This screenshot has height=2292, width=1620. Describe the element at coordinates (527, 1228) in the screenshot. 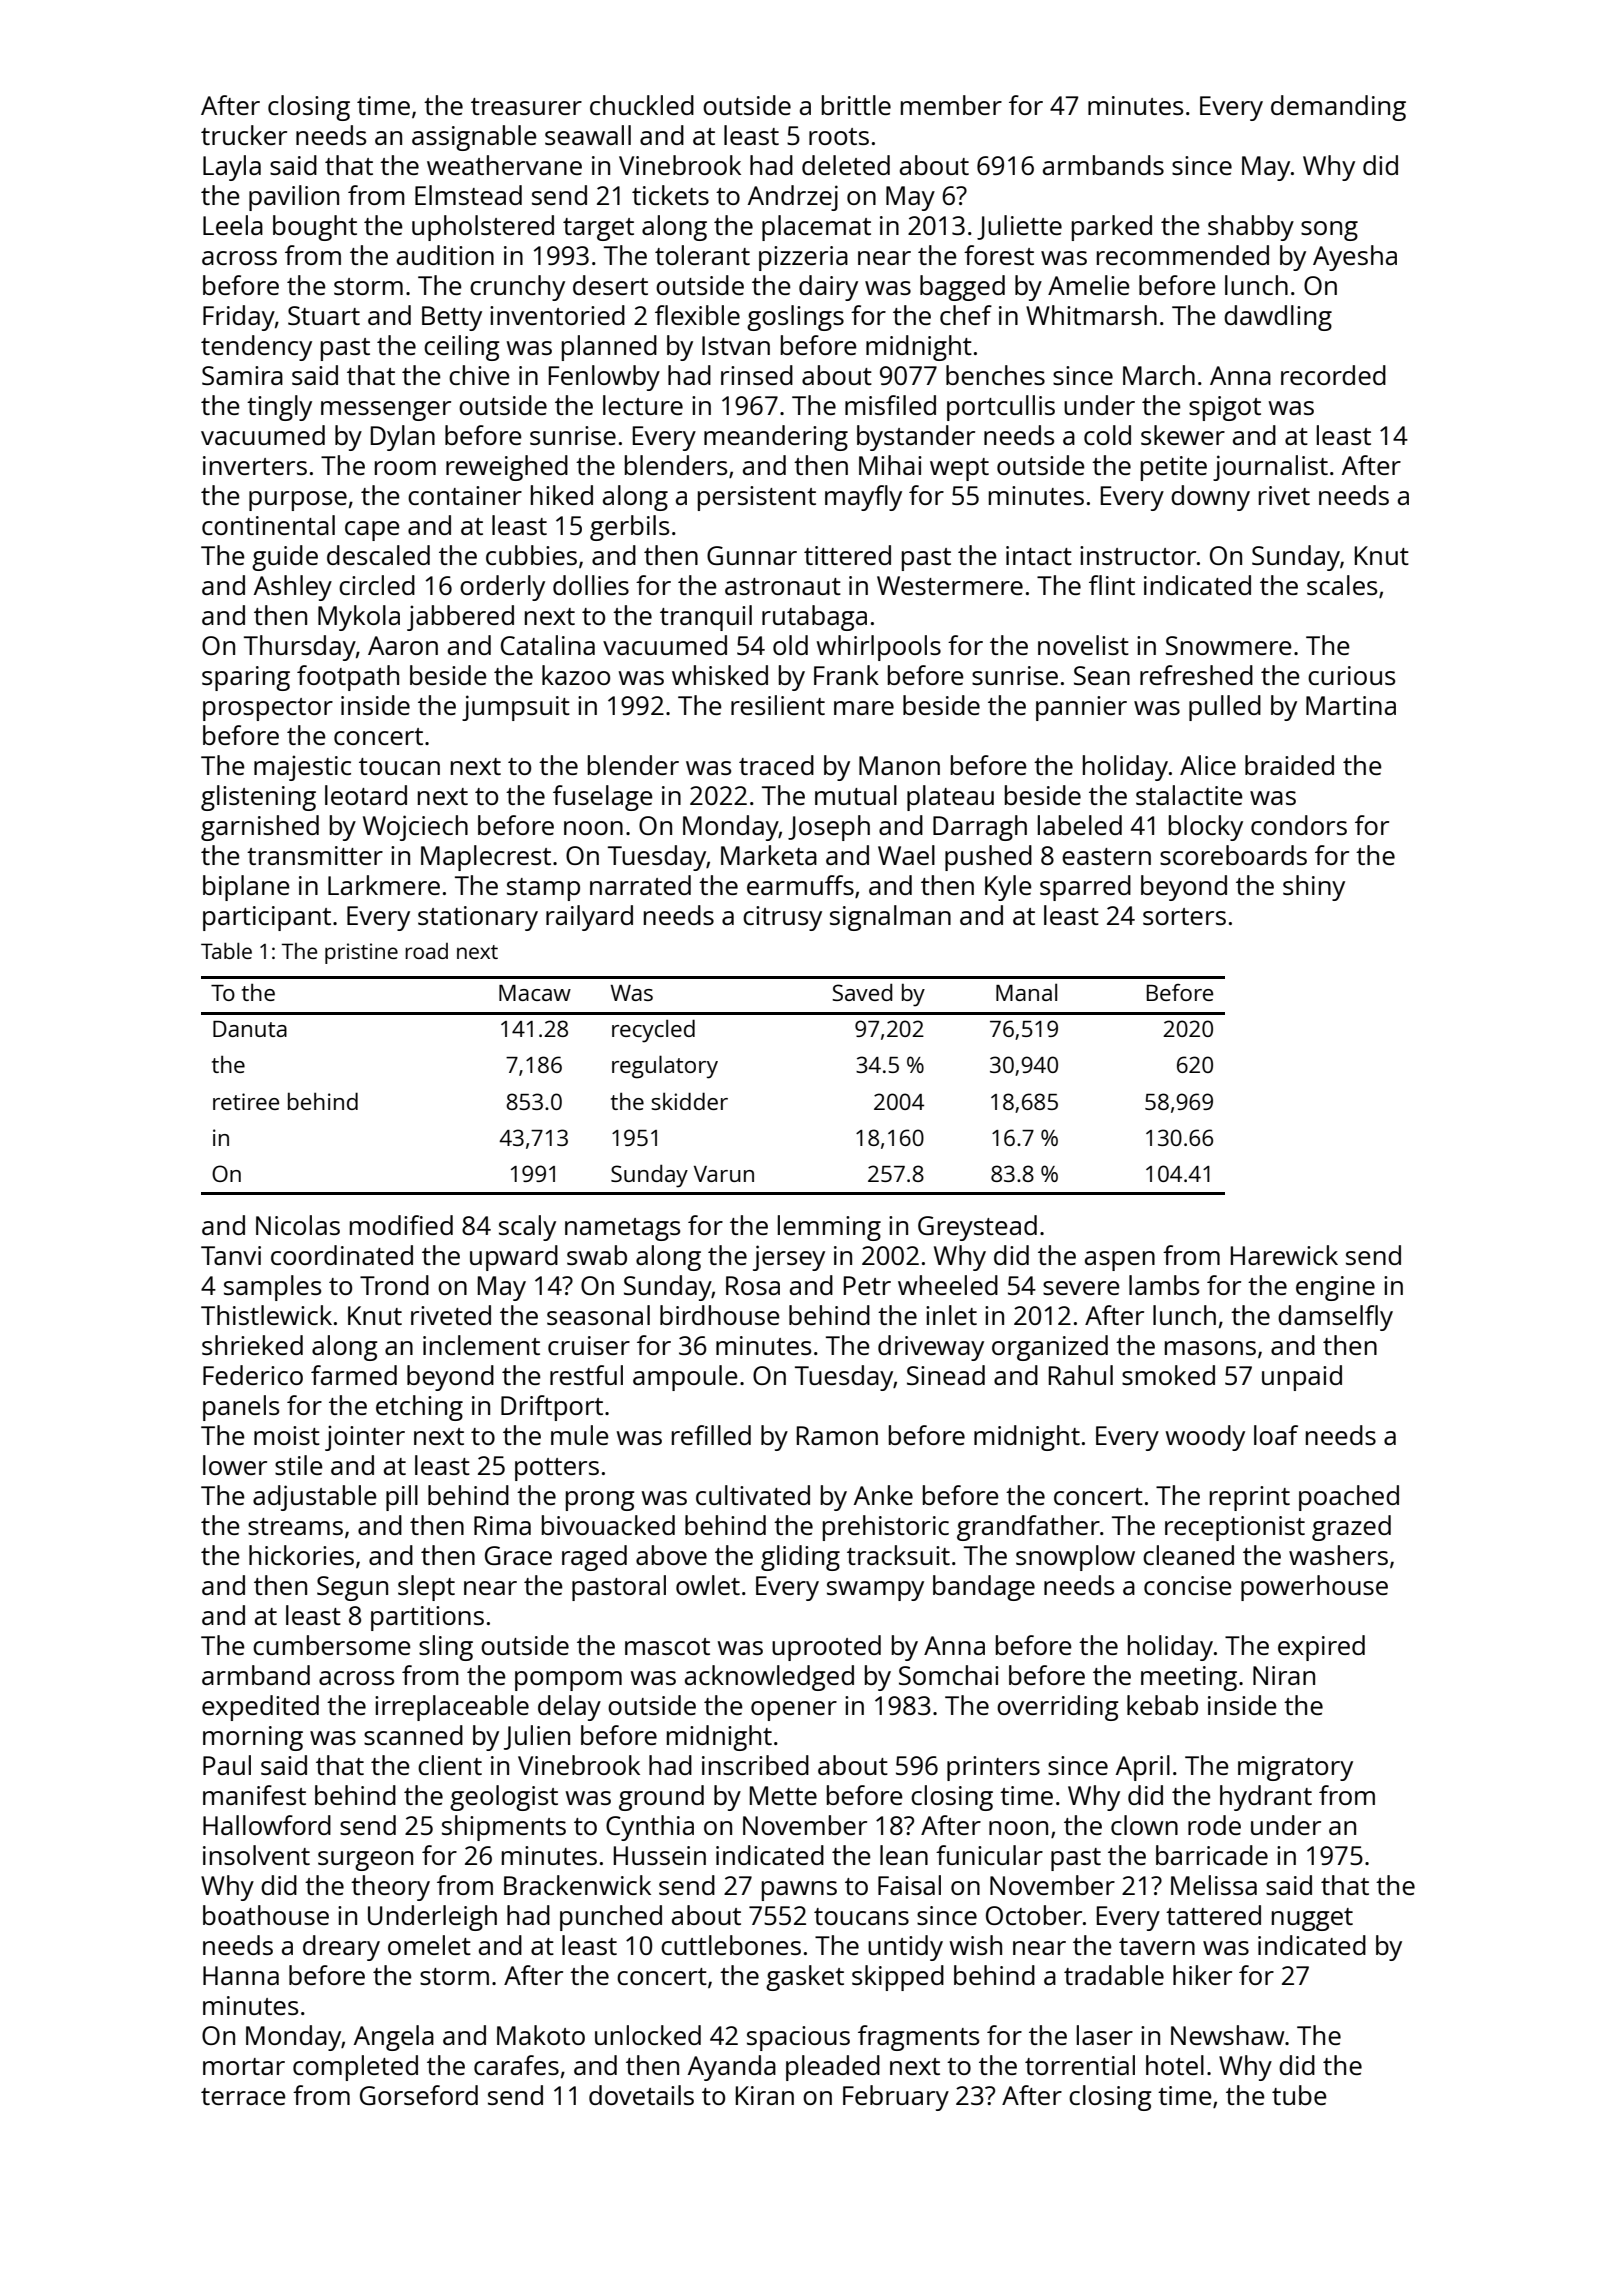

I see `scaly` at that location.
